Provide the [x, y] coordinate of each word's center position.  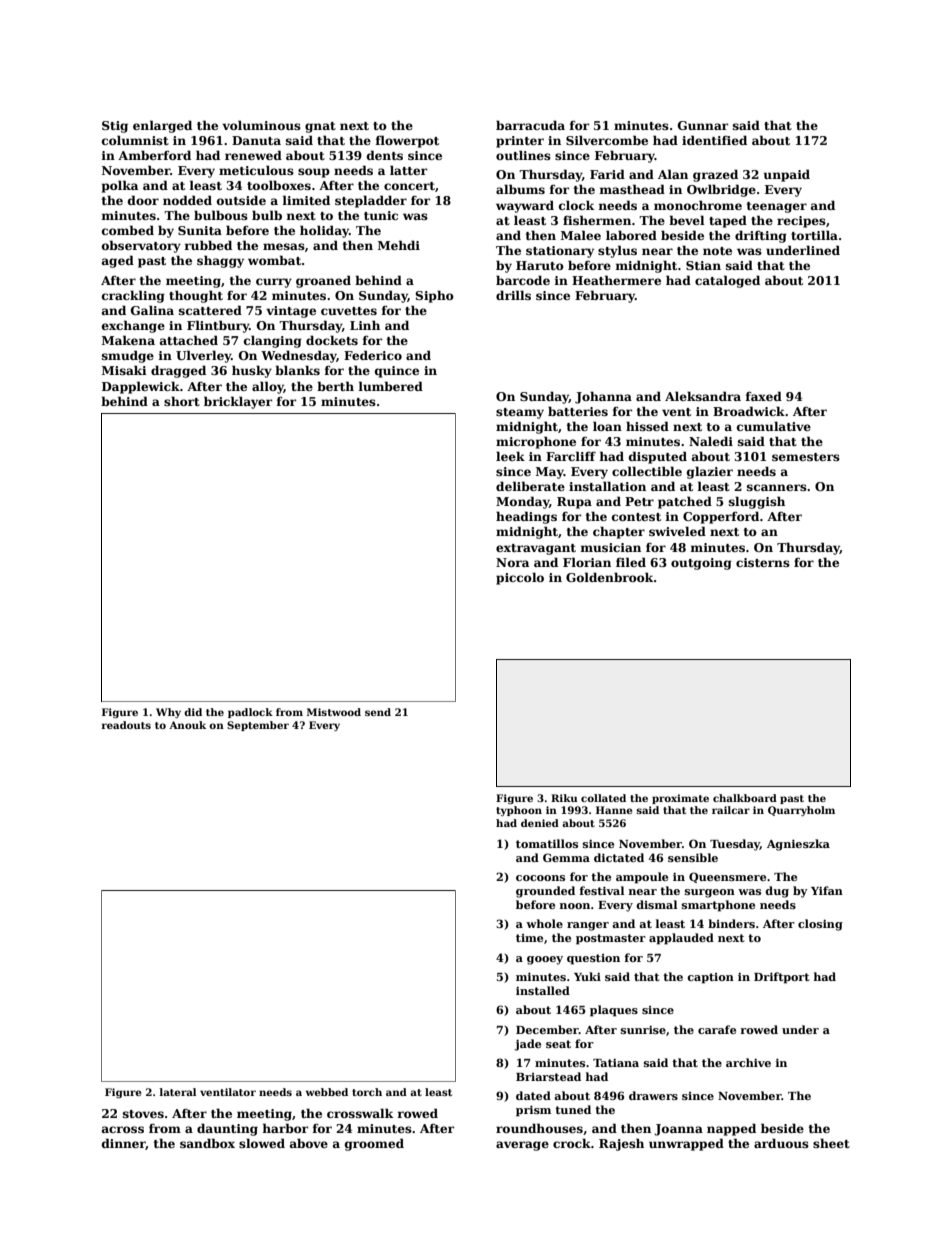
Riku [564, 798]
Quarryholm [801, 811]
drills [513, 295]
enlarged [162, 126]
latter [408, 170]
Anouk [187, 725]
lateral [178, 1092]
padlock [250, 713]
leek [510, 456]
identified [714, 140]
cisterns [763, 562]
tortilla [814, 235]
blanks [297, 370]
